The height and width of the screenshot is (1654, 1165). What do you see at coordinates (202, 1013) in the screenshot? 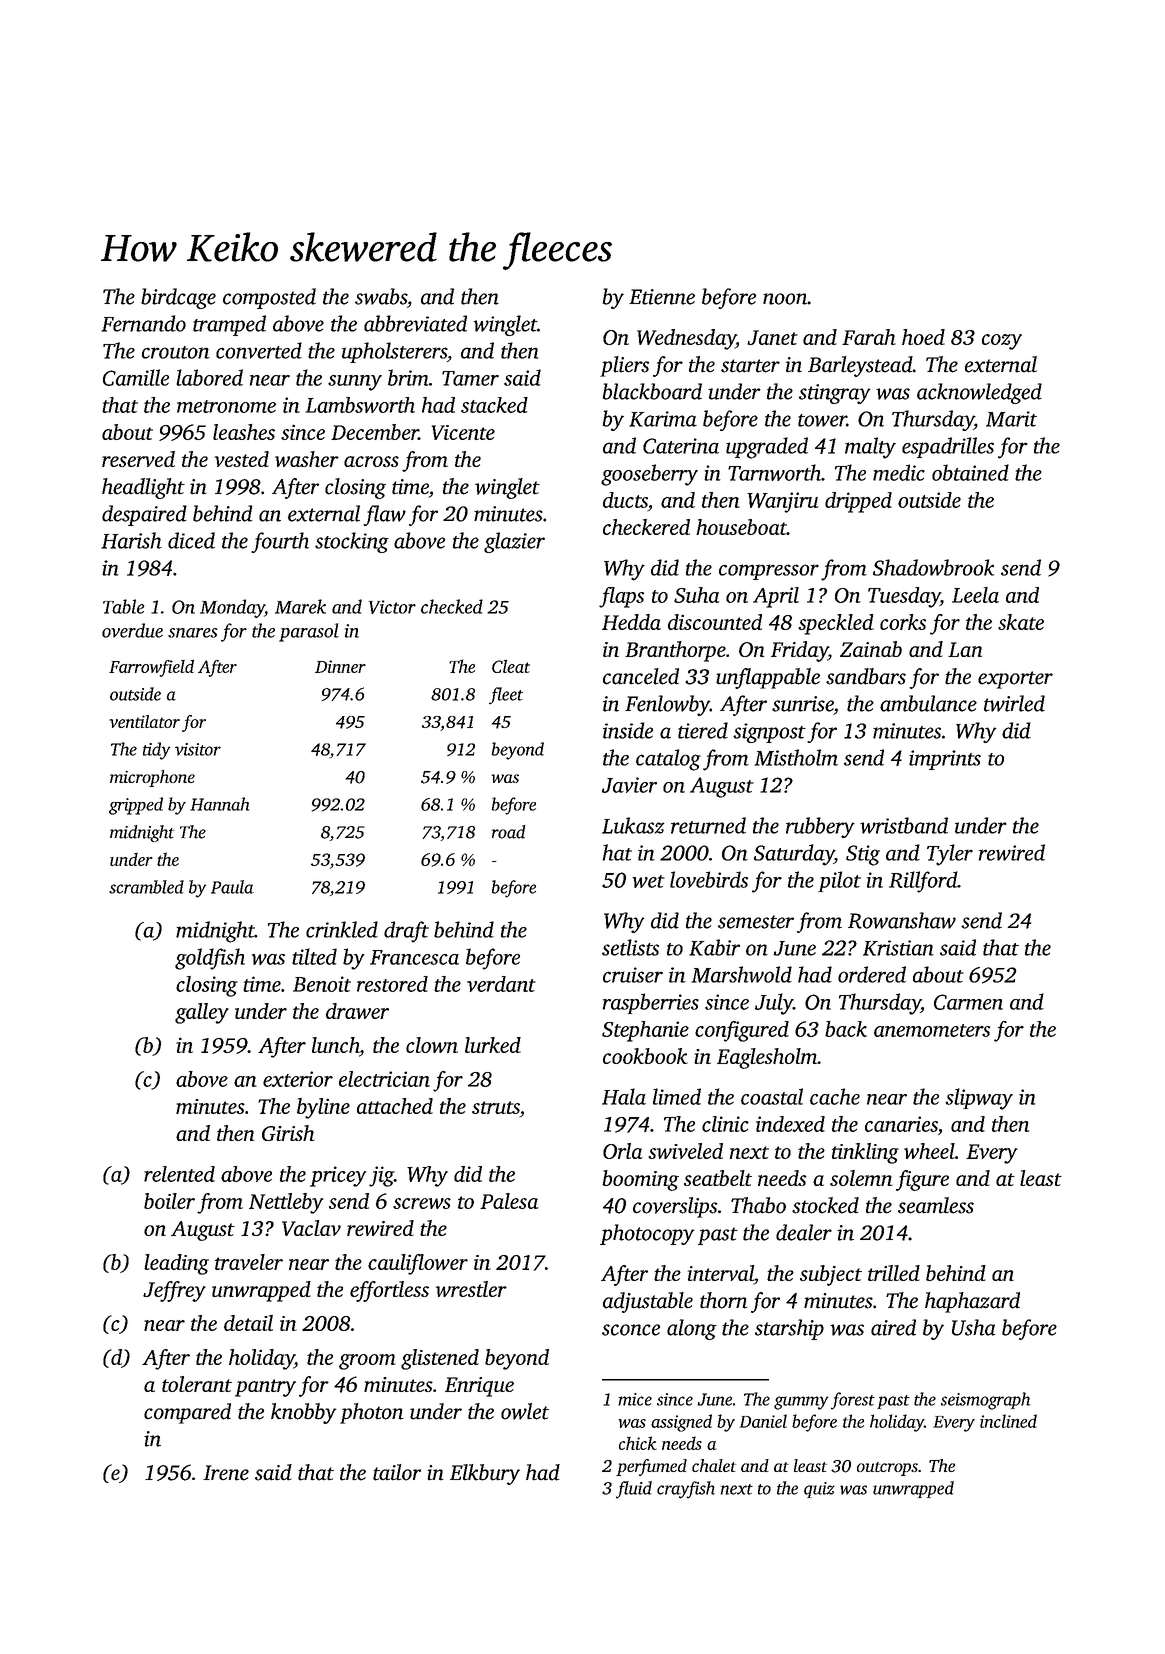
I see `galley` at bounding box center [202, 1013].
